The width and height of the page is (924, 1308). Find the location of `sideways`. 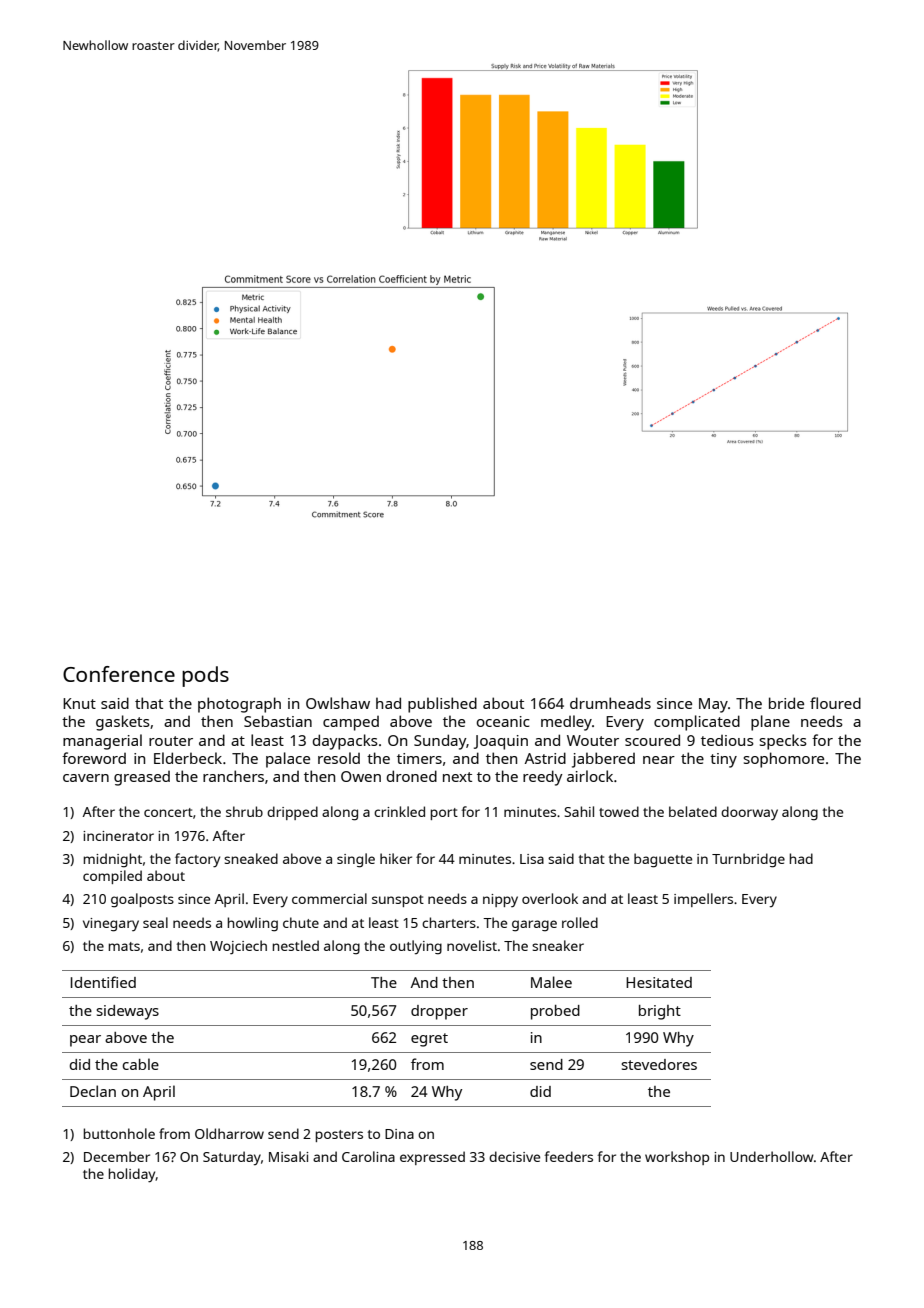

sideways is located at coordinates (128, 1012).
